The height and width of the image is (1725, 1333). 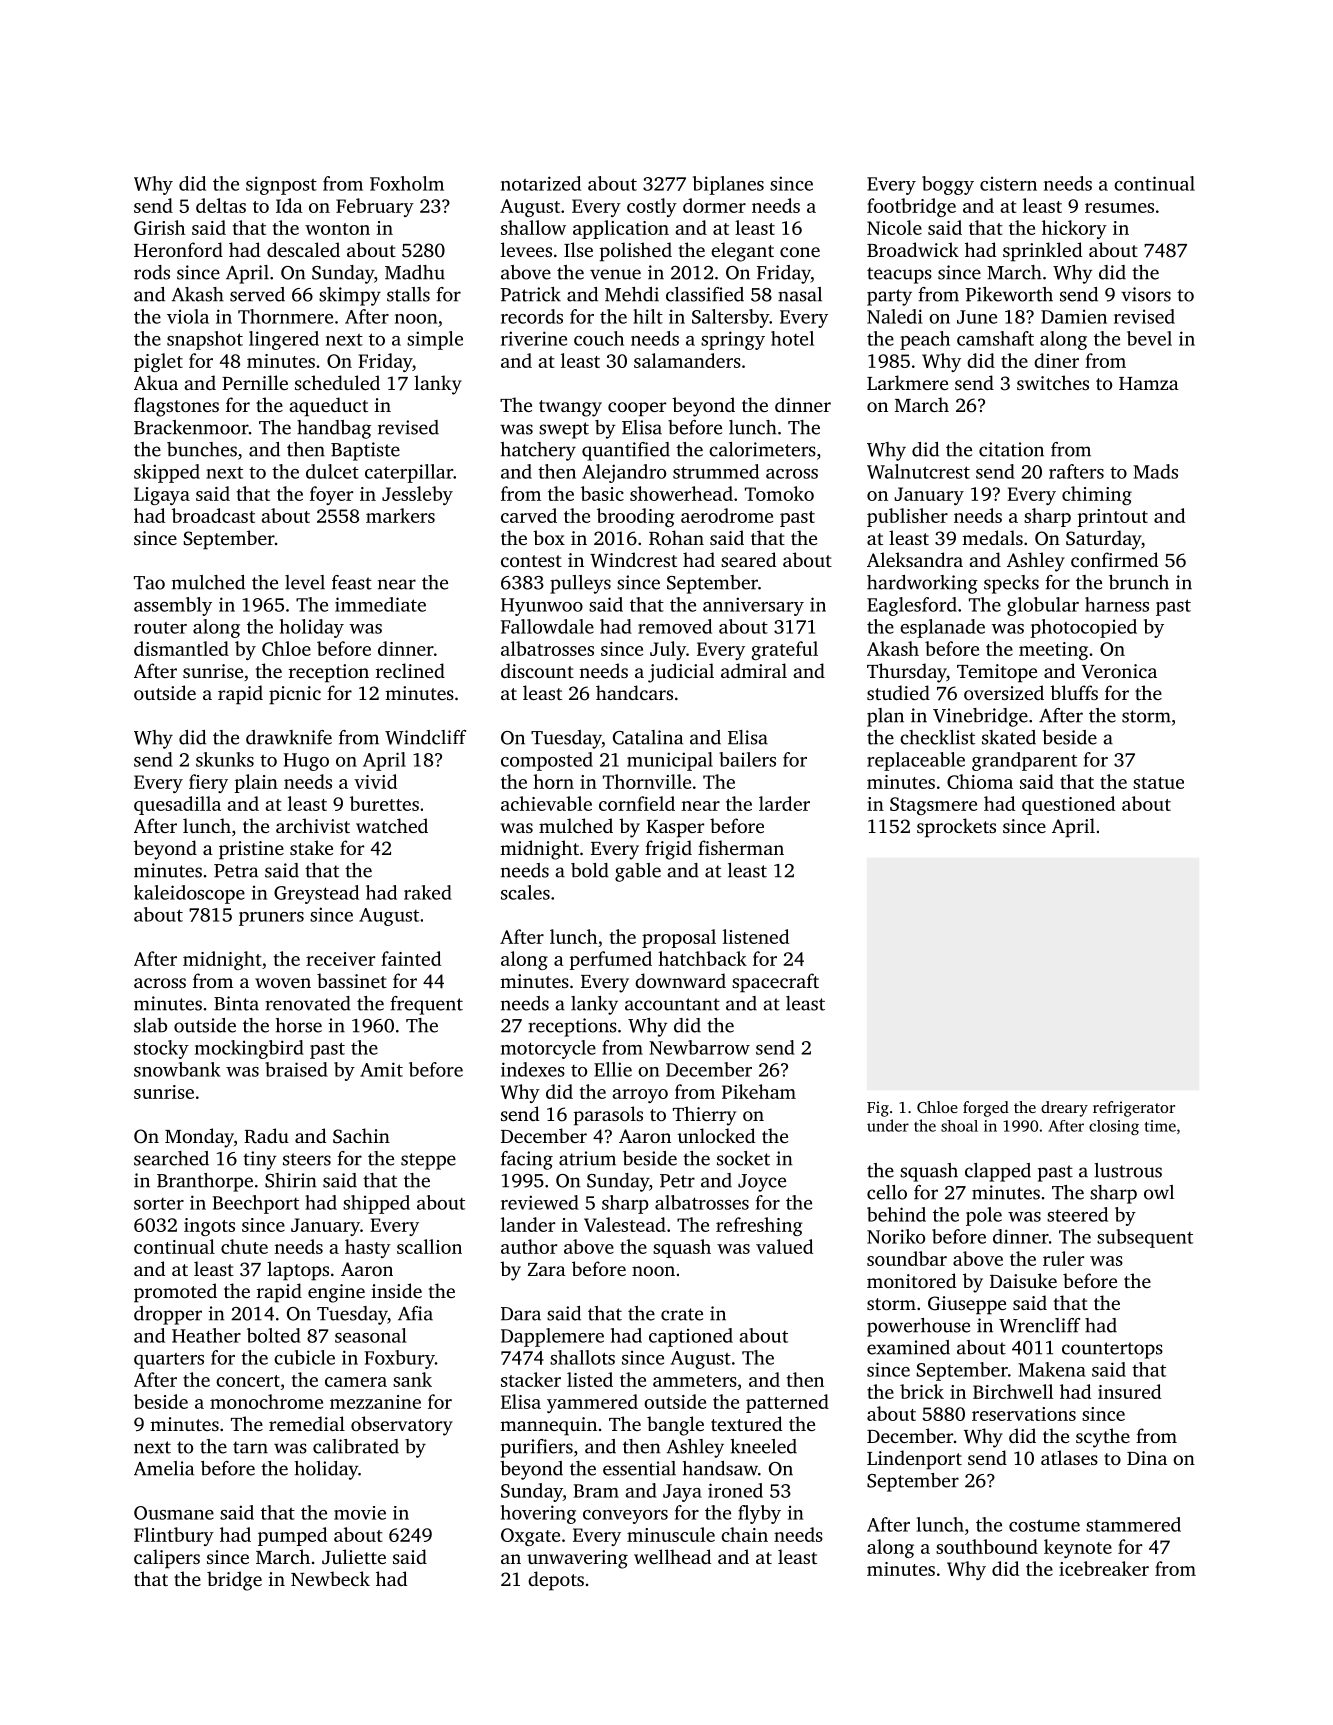 What do you see at coordinates (1146, 294) in the image?
I see `visors` at bounding box center [1146, 294].
